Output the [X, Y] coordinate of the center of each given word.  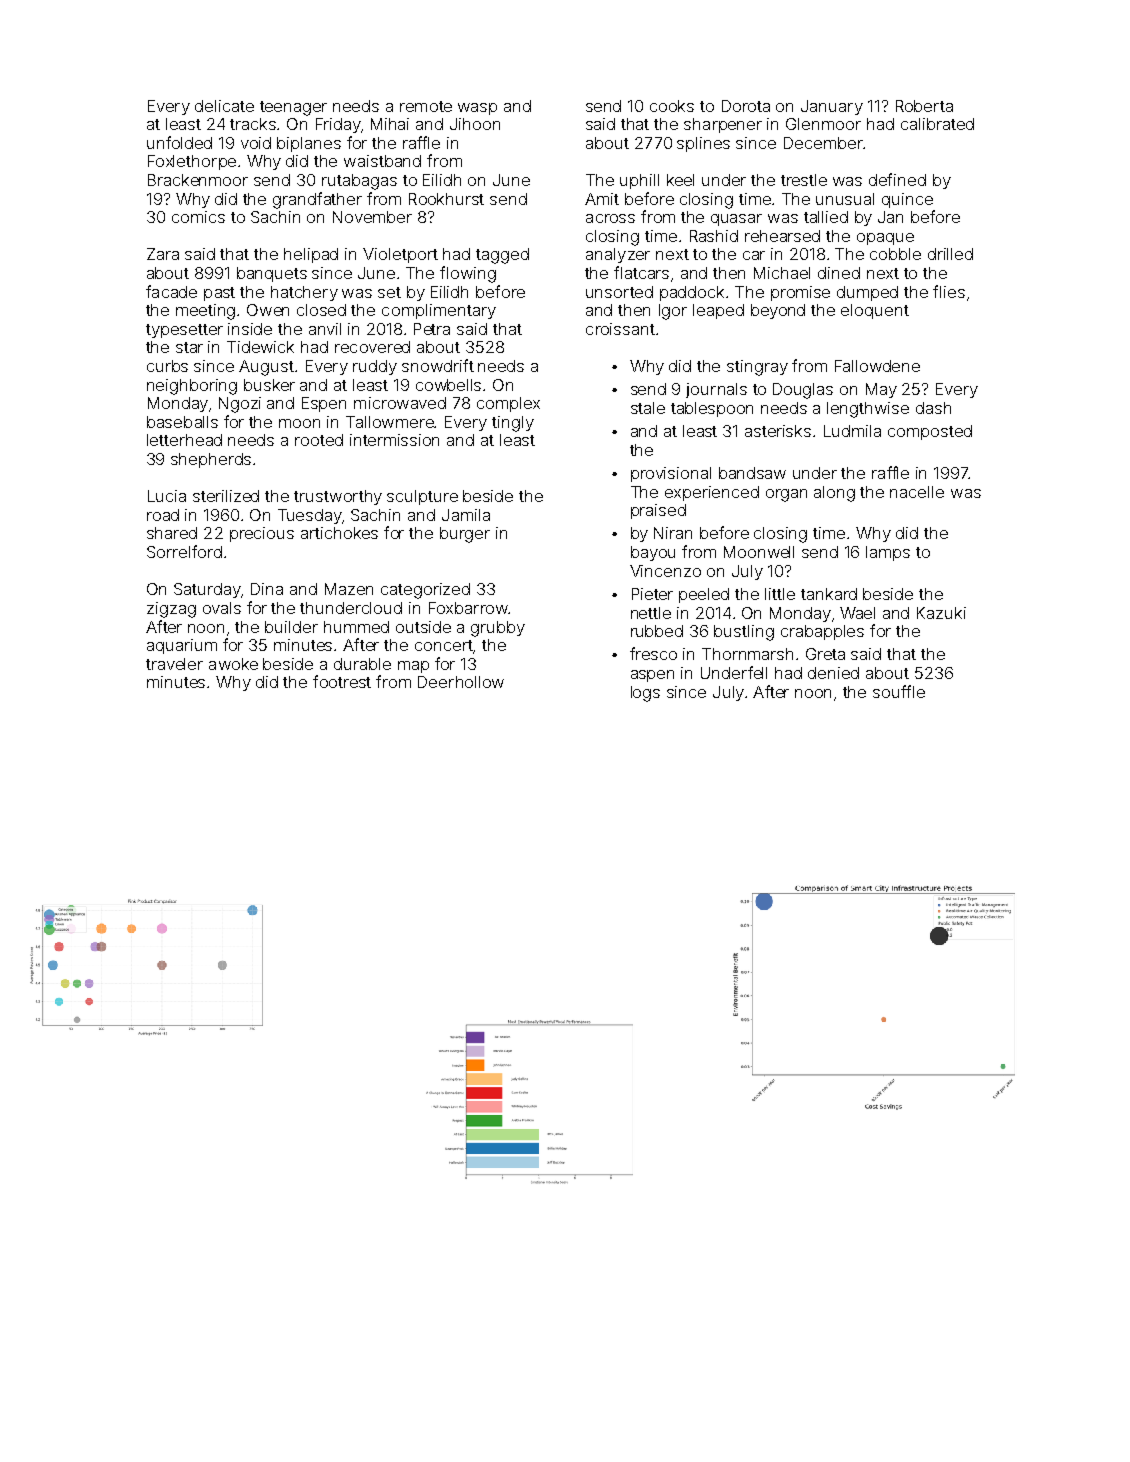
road [163, 515]
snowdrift [438, 365]
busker [269, 385]
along [834, 494]
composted [930, 432]
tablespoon [712, 409]
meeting [205, 312]
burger [465, 535]
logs [645, 694]
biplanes [309, 144]
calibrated [937, 124]
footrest [342, 681]
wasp [477, 109]
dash [933, 408]
